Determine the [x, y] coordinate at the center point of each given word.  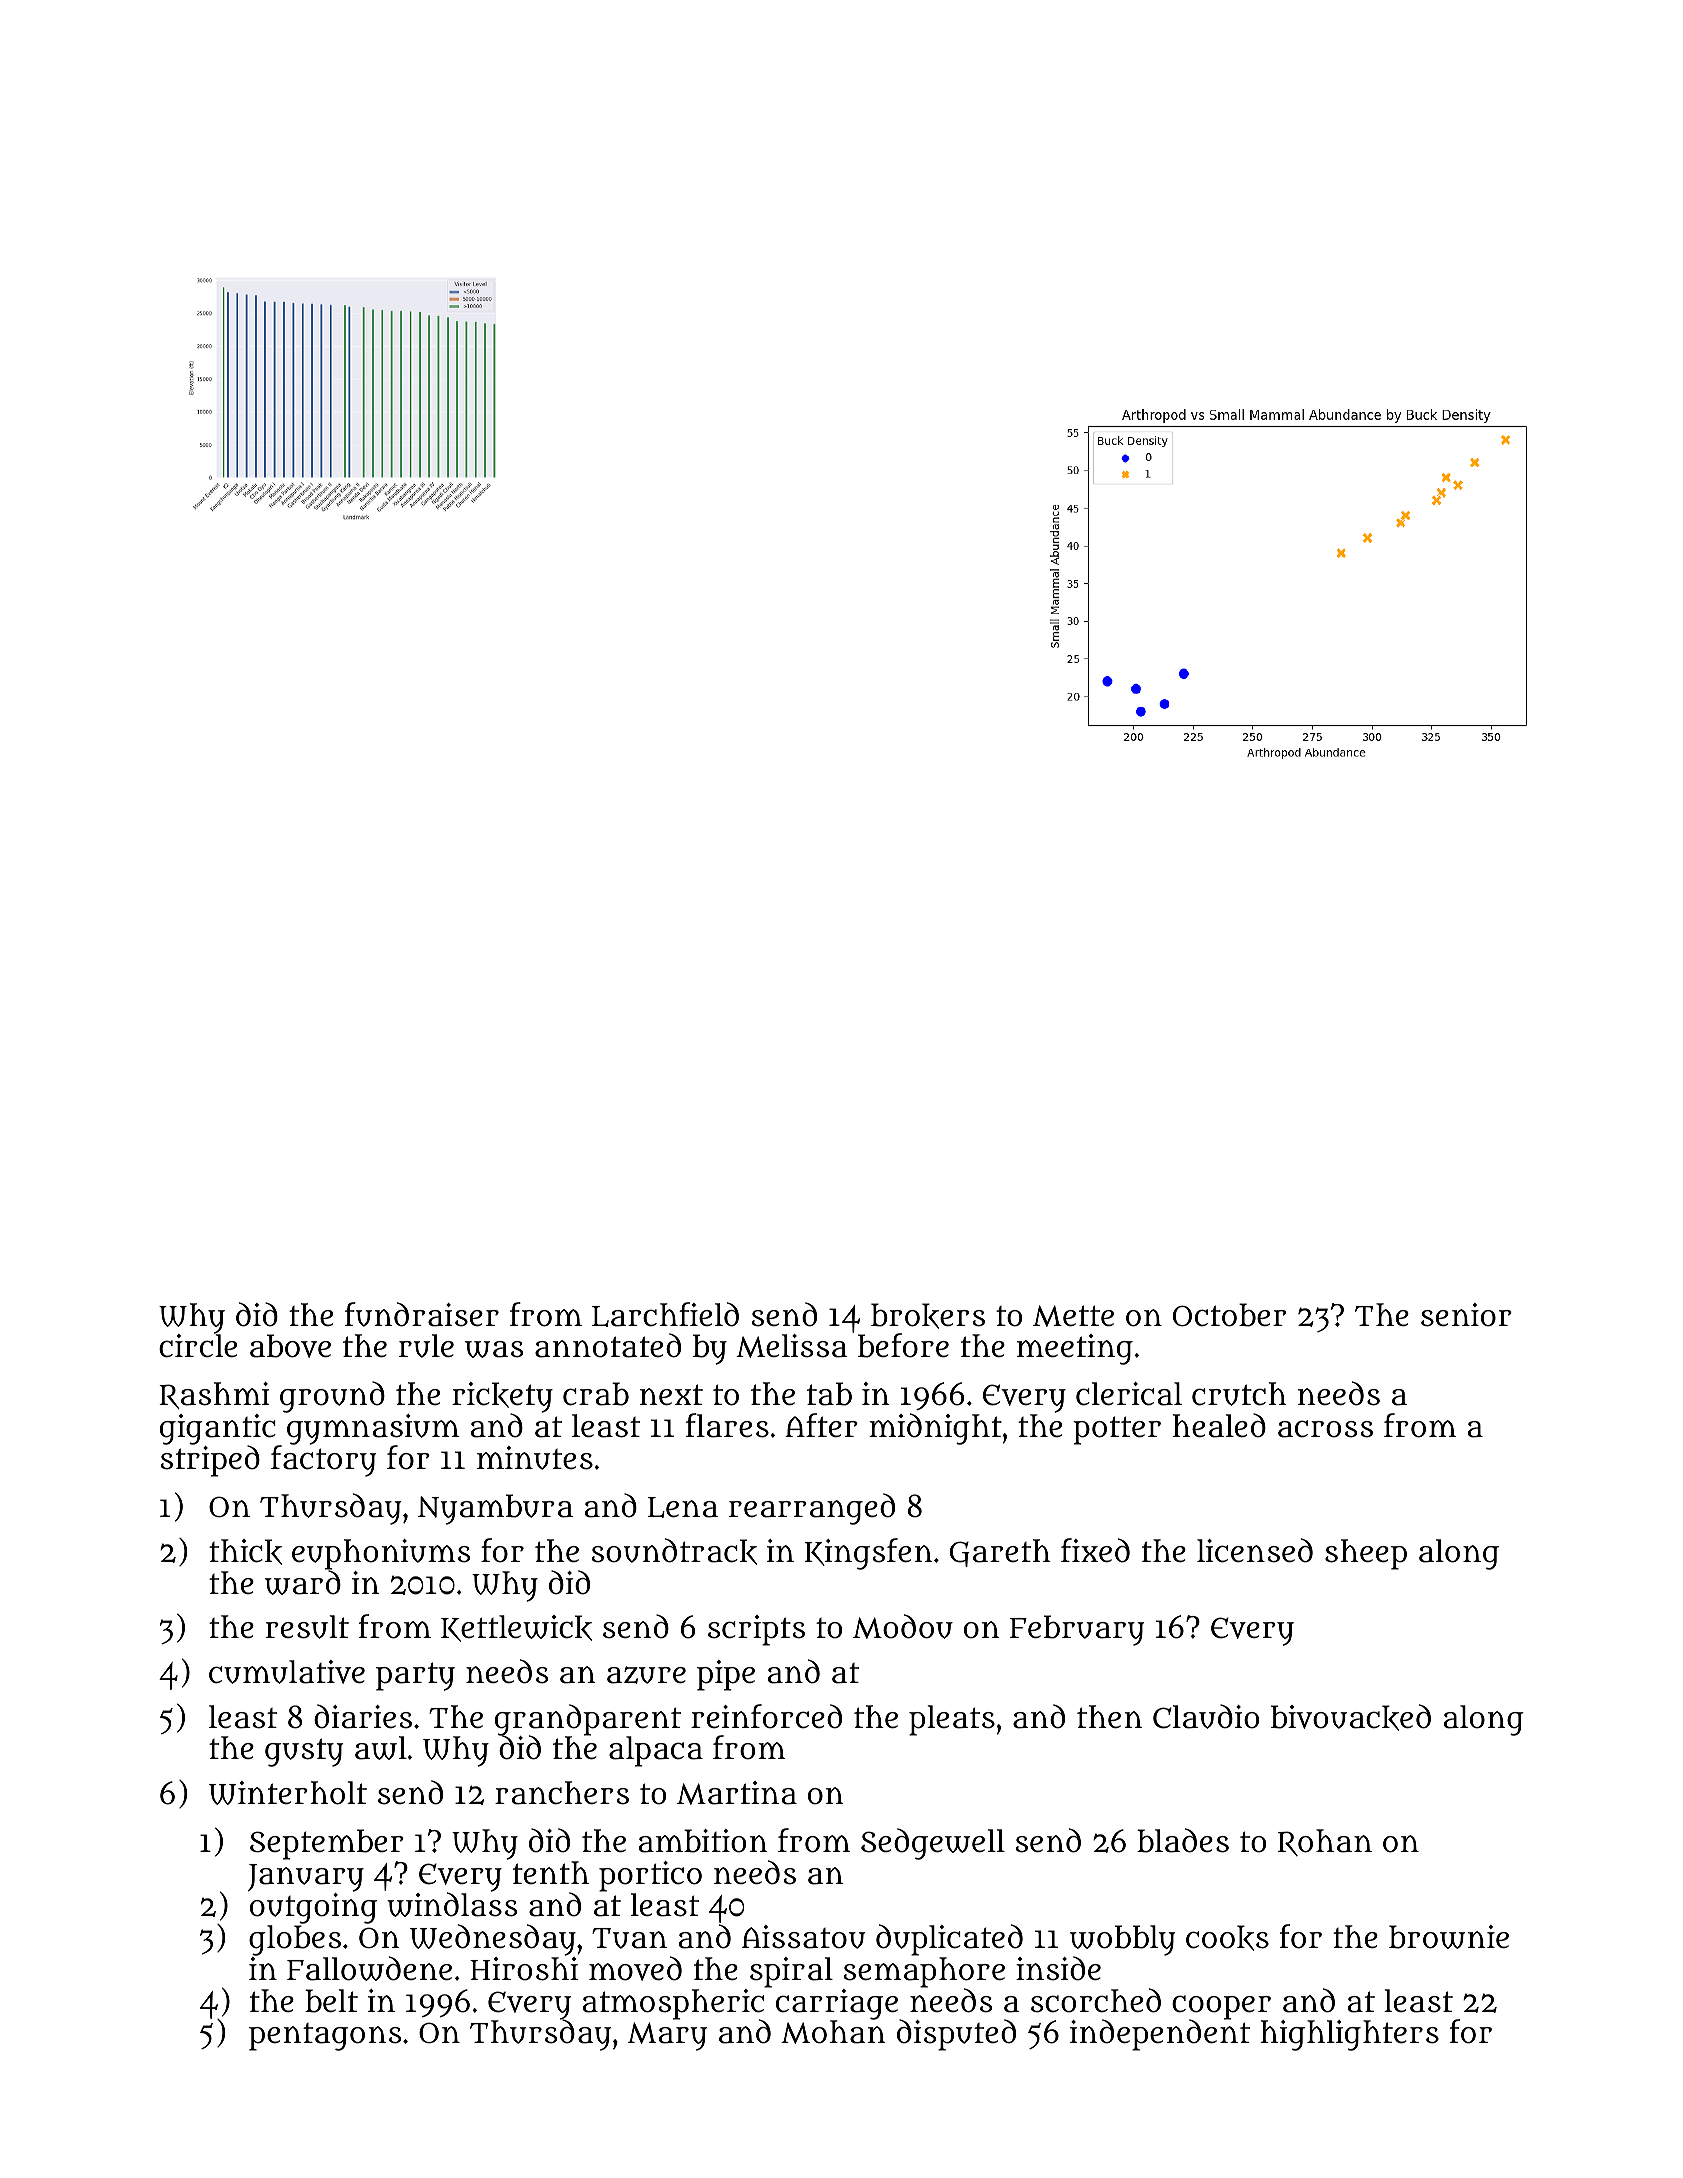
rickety [502, 1398]
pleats [952, 1720]
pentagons [325, 2037]
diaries [363, 1716]
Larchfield [665, 1314]
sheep [1366, 1554]
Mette [1073, 1316]
